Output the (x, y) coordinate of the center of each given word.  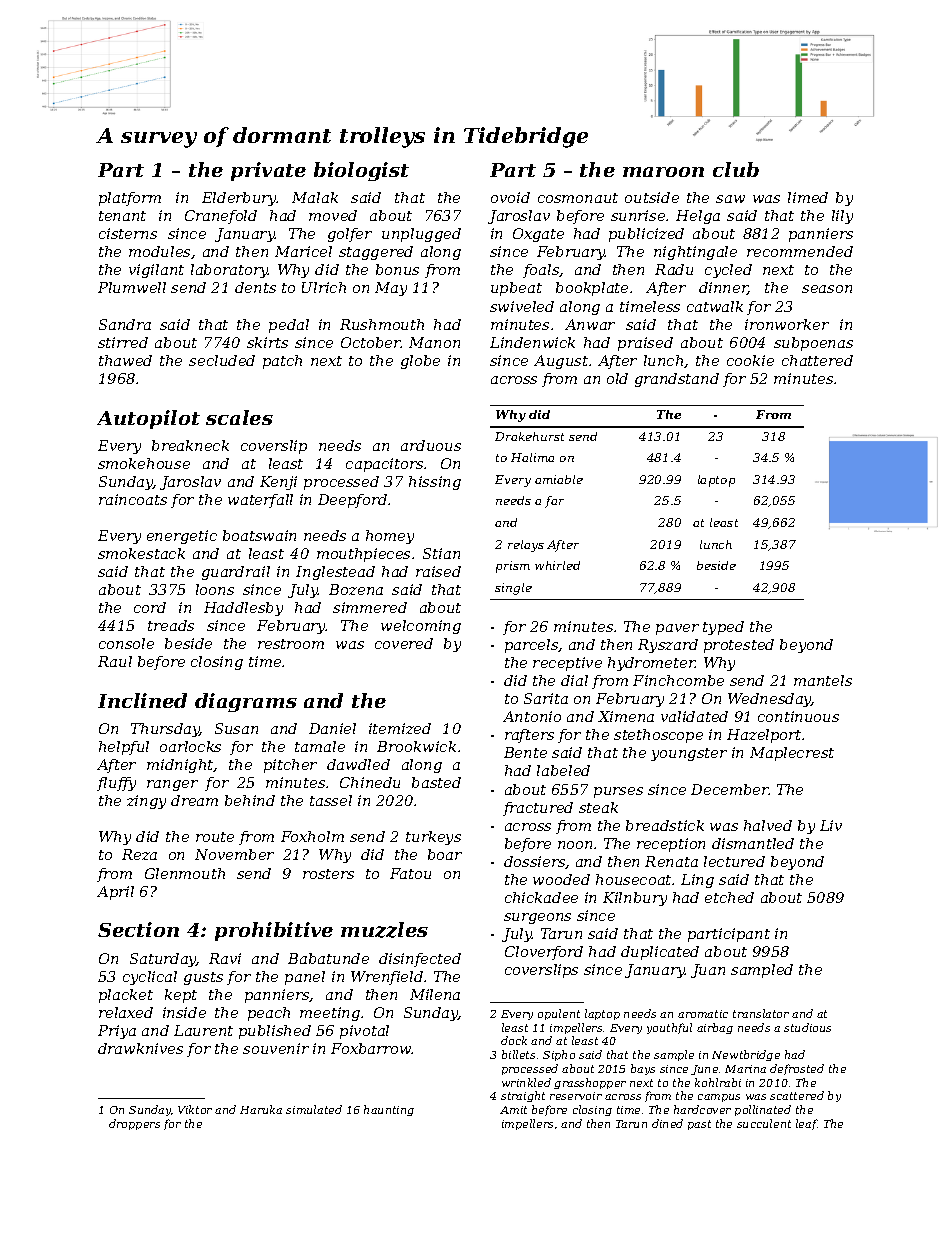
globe (420, 362)
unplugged (421, 235)
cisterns (128, 233)
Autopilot (148, 419)
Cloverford (544, 953)
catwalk (715, 306)
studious (807, 1027)
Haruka (261, 1109)
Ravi (225, 958)
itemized (400, 728)
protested (739, 646)
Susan (236, 728)
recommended (800, 251)
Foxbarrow (371, 1048)
